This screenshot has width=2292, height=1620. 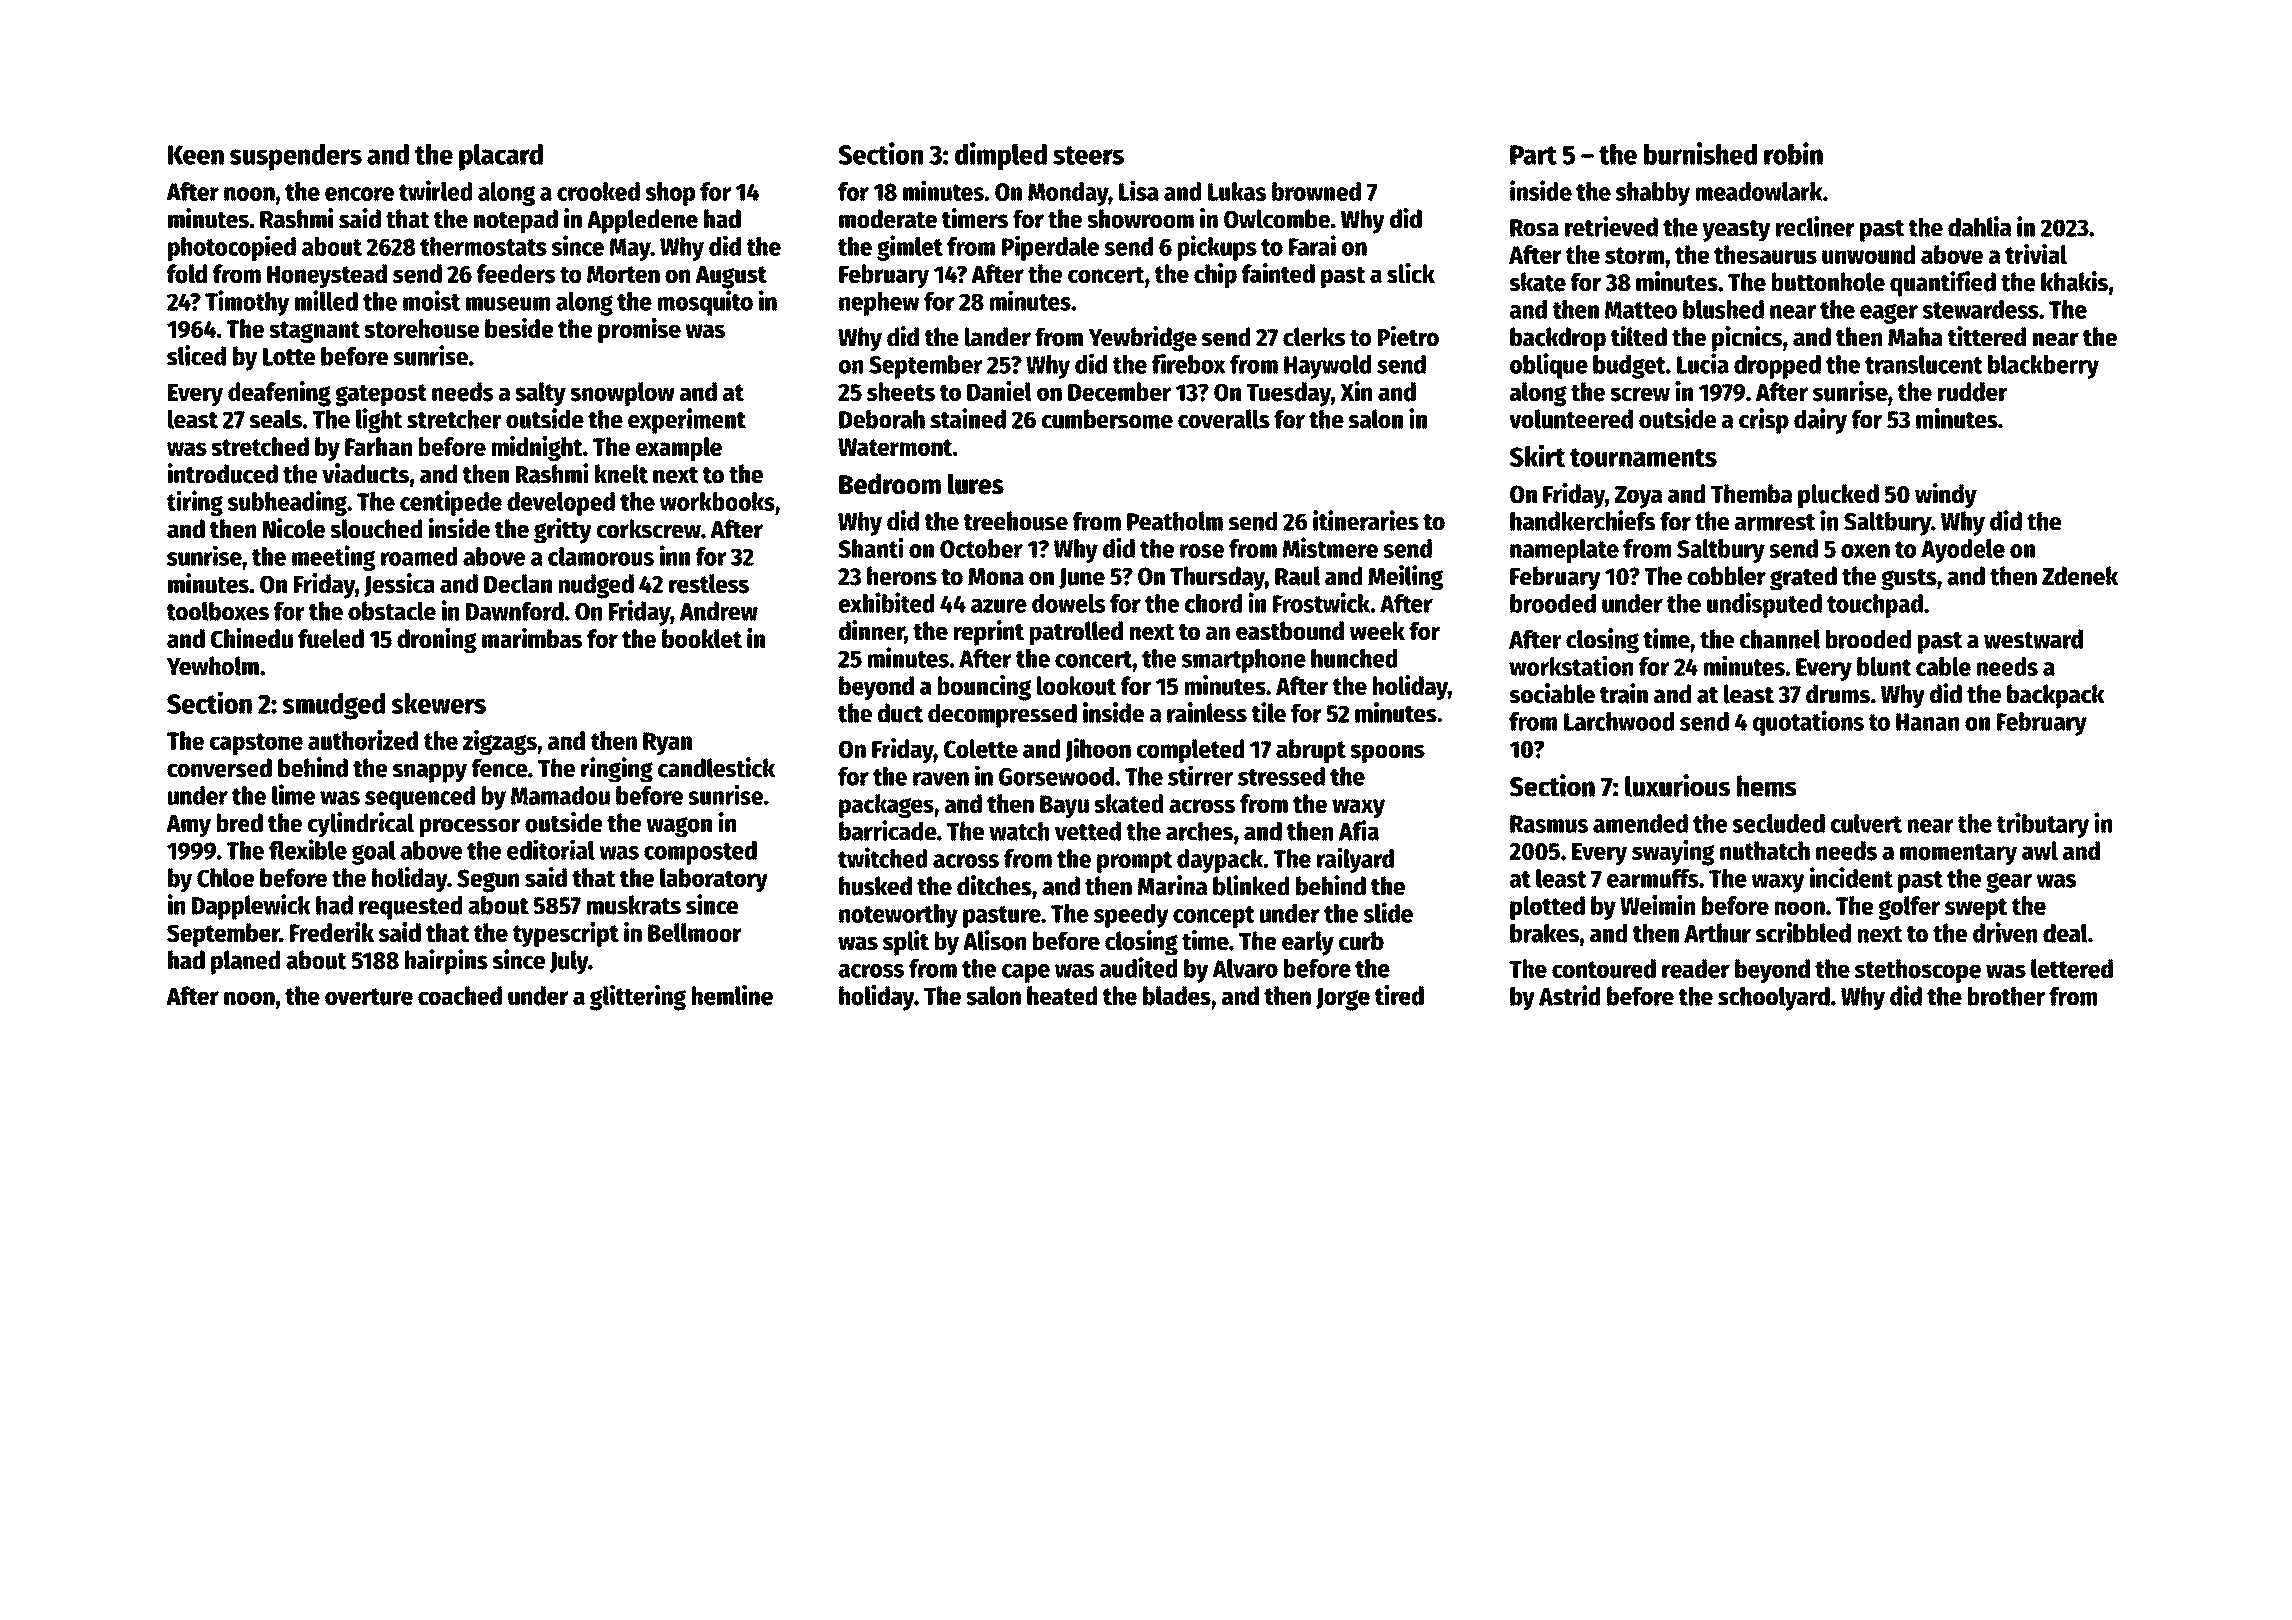 What do you see at coordinates (212, 666) in the screenshot?
I see `Yewholm` at bounding box center [212, 666].
